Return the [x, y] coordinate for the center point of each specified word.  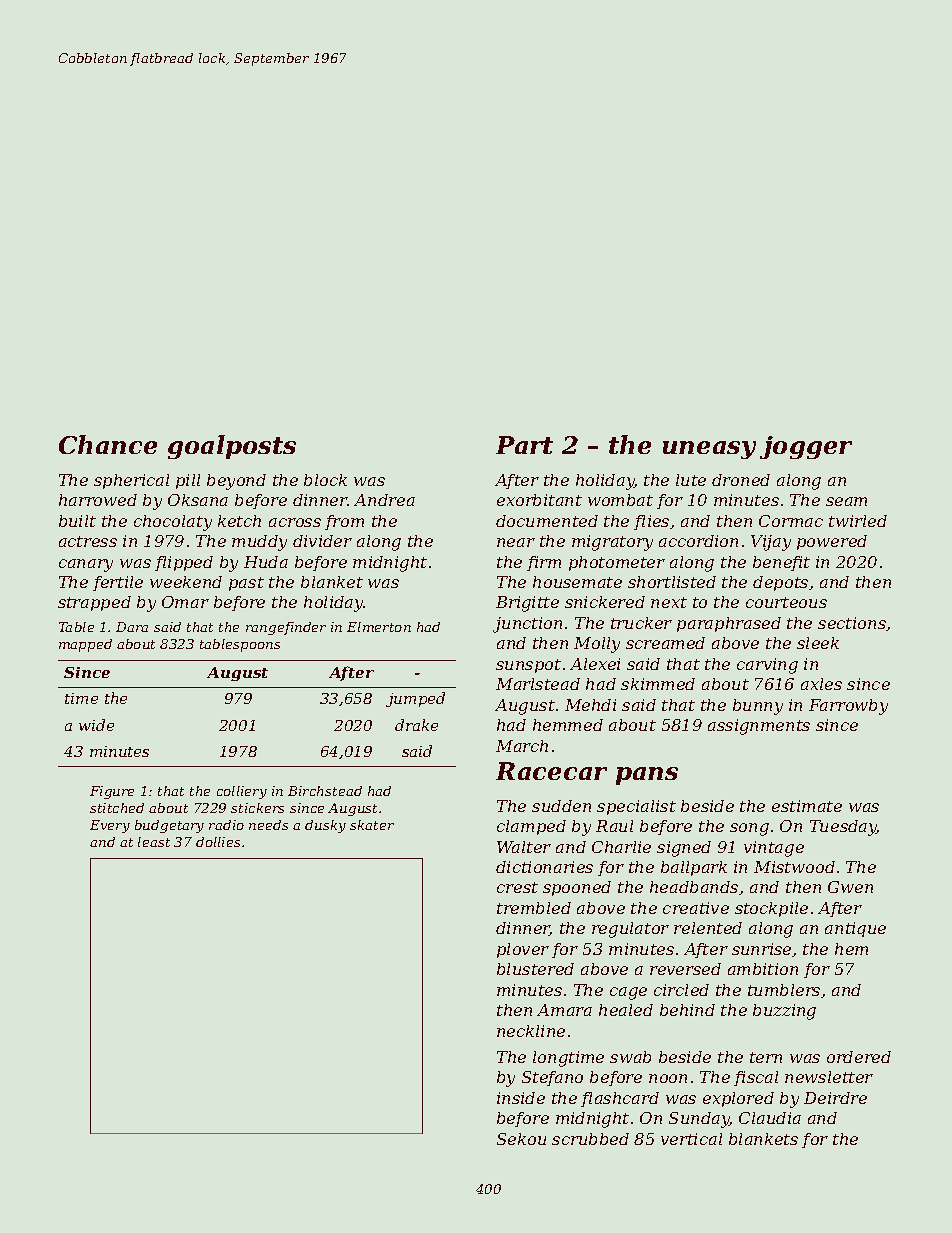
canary [86, 565]
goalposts [232, 447]
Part [524, 445]
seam [846, 501]
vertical [691, 1139]
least [154, 842]
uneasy [709, 450]
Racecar [551, 771]
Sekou [521, 1139]
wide [96, 725]
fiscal [756, 1078]
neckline [531, 1031]
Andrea [384, 500]
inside [521, 1098]
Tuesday [843, 828]
